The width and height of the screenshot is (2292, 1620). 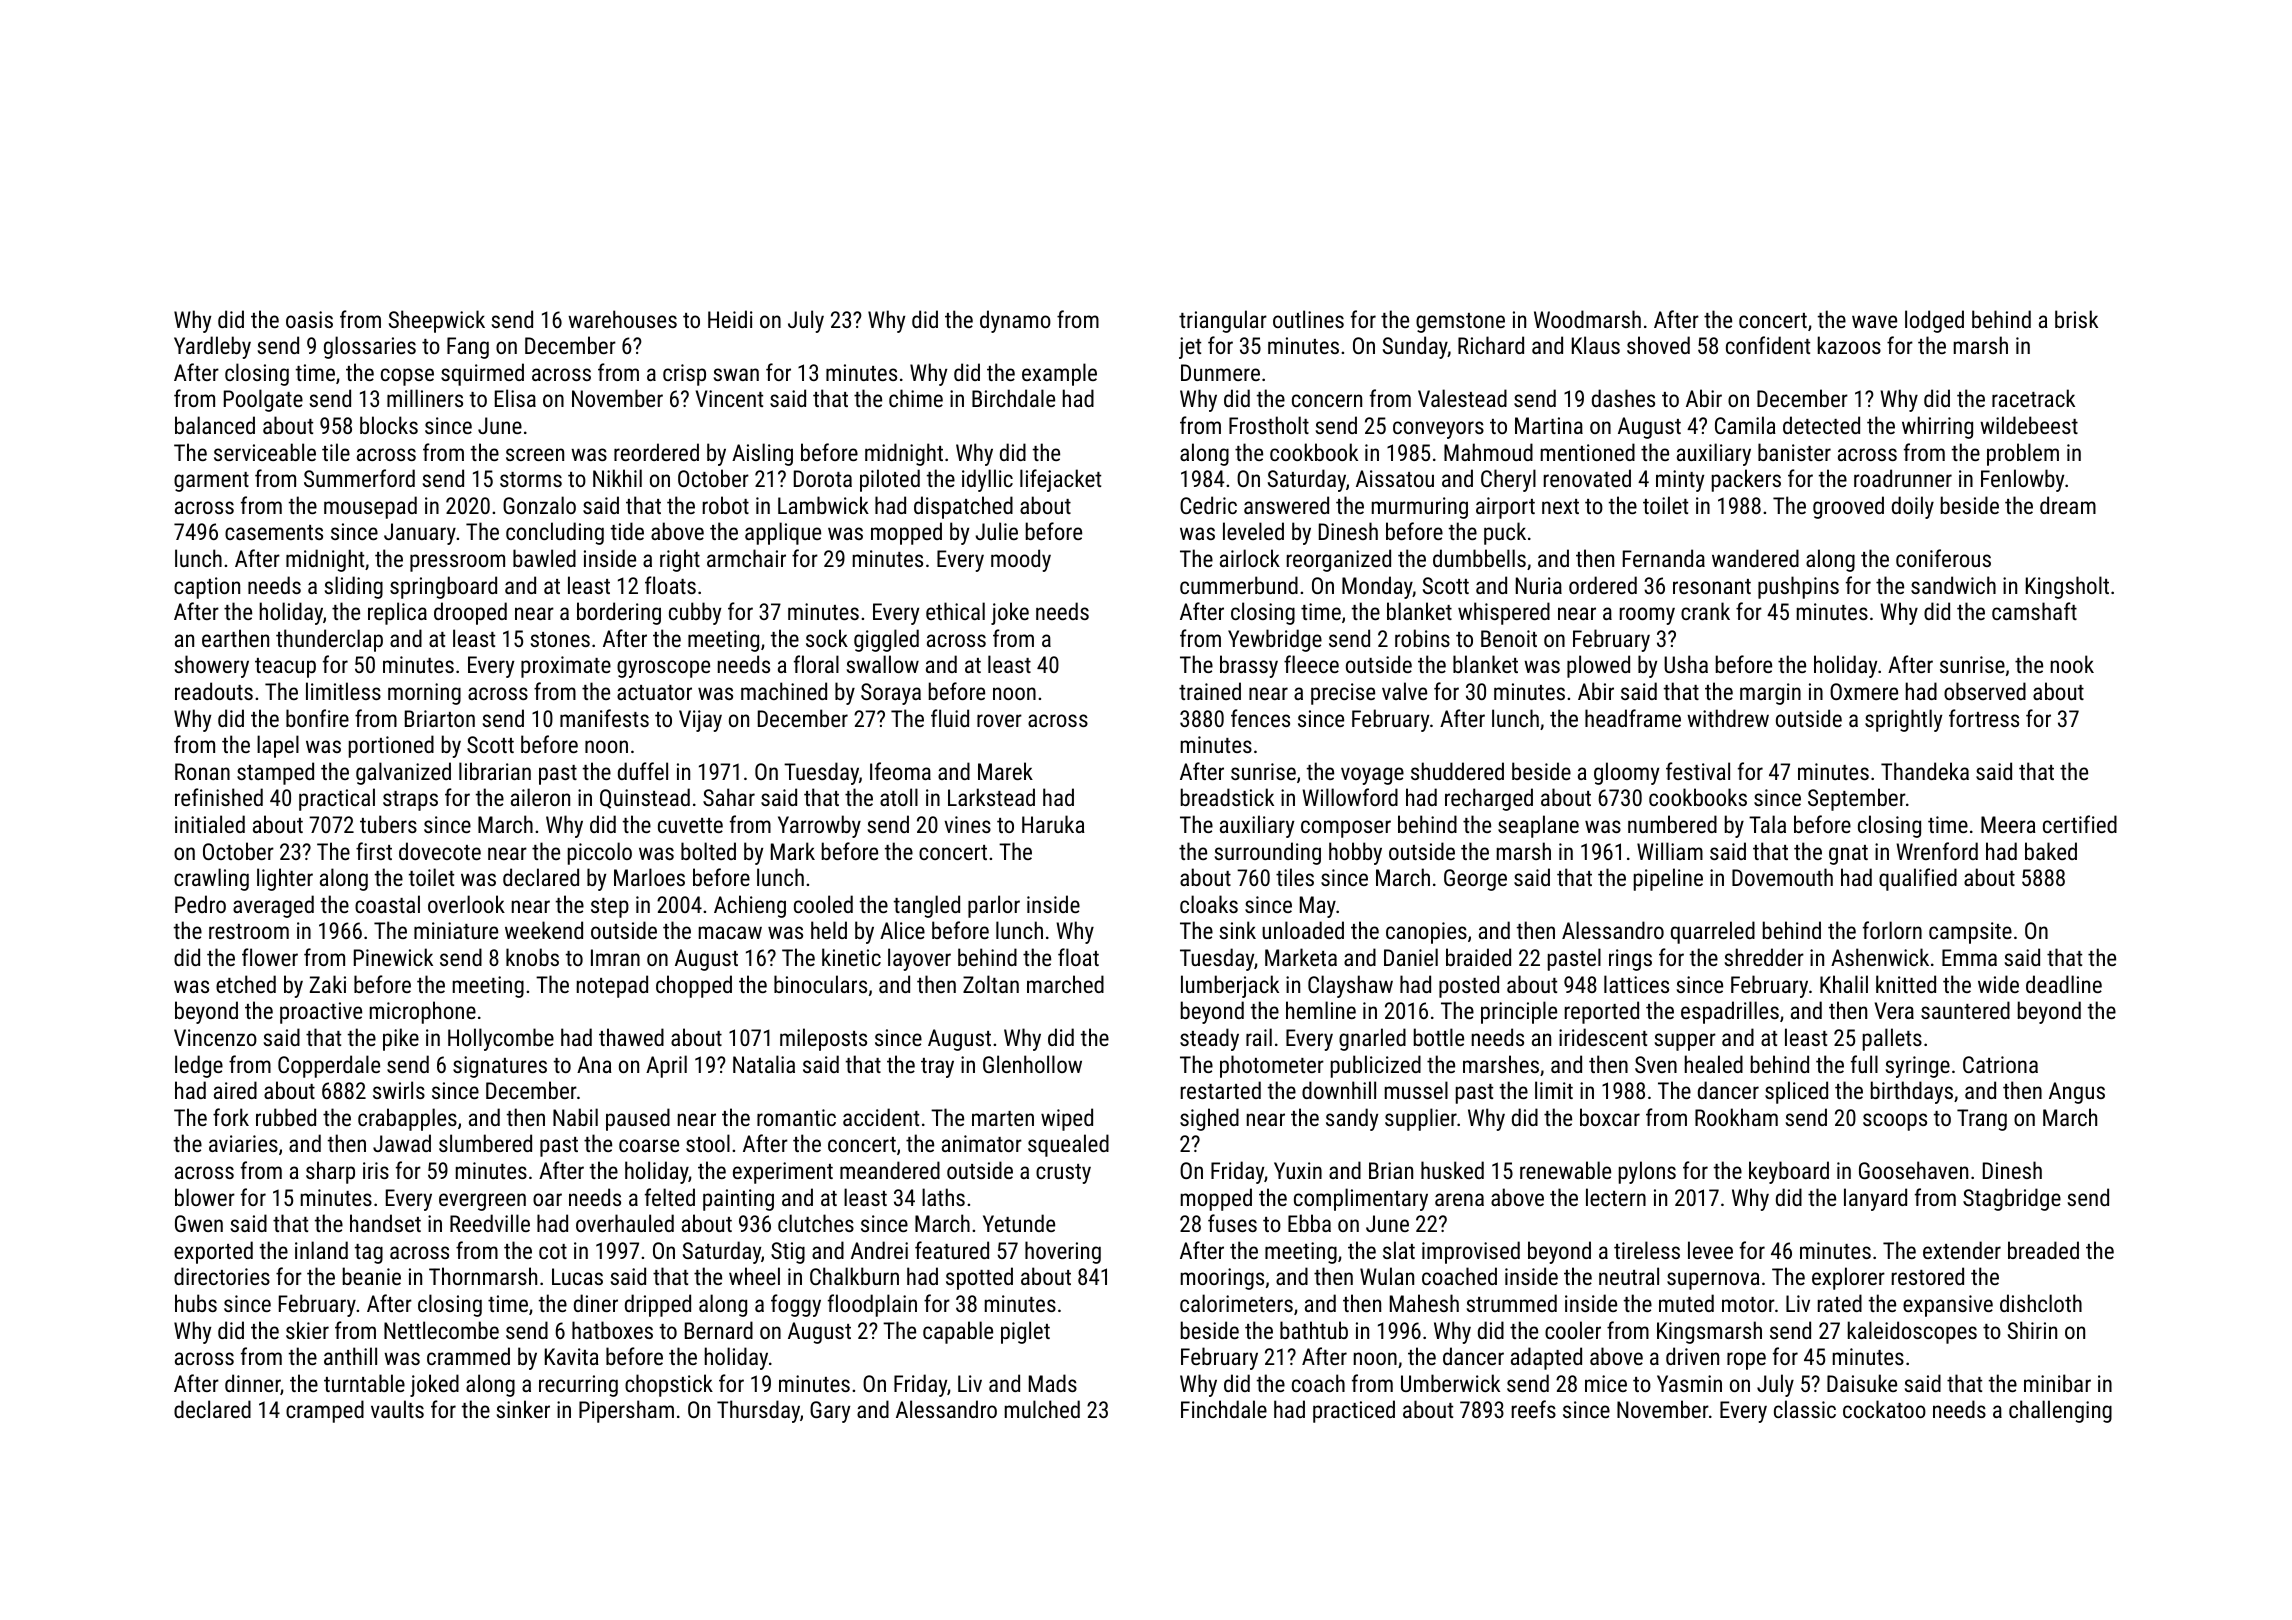 What do you see at coordinates (2034, 611) in the screenshot?
I see `camshaft` at bounding box center [2034, 611].
